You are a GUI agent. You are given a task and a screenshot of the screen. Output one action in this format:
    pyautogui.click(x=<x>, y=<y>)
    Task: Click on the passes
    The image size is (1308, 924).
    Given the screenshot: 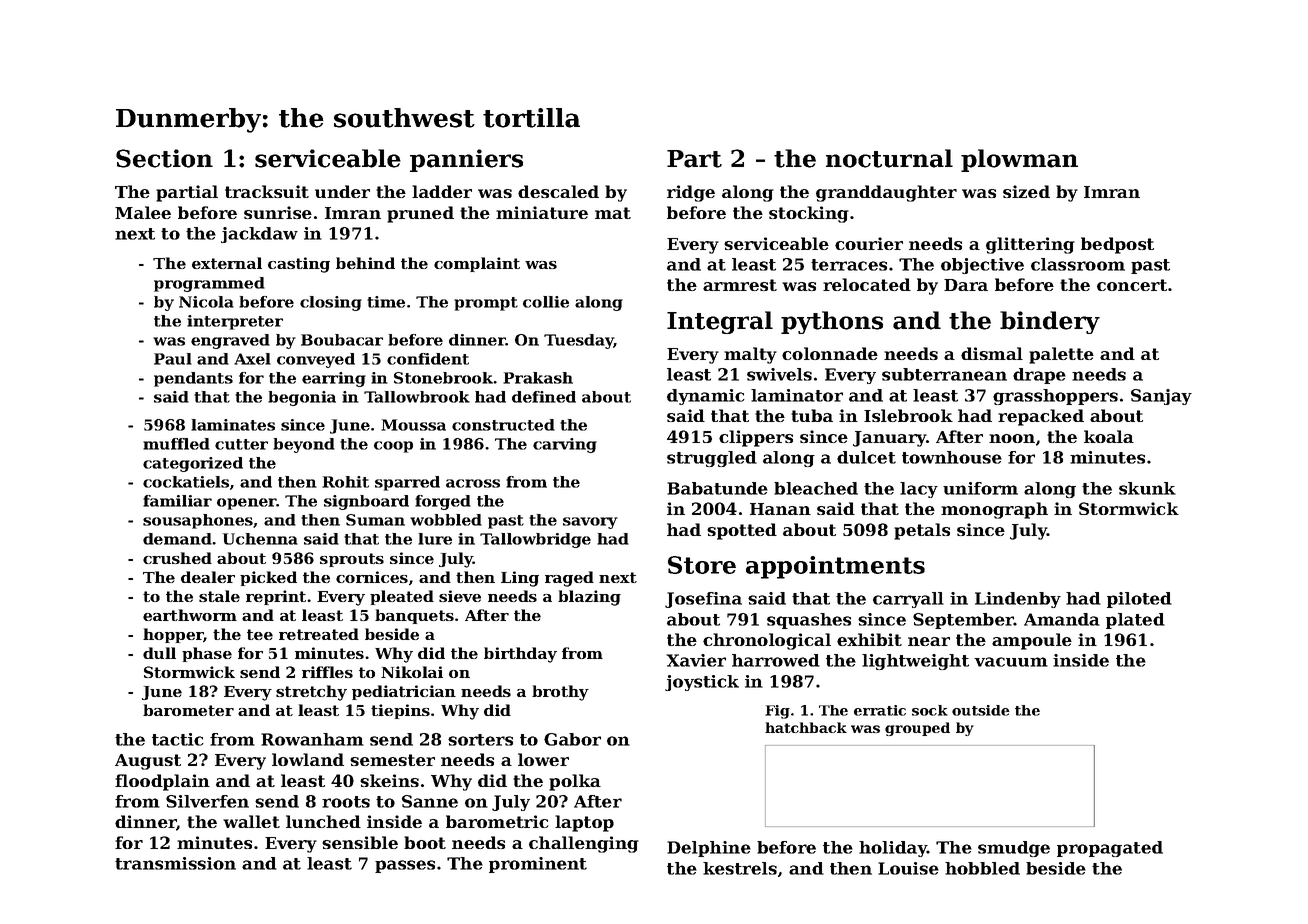 What is the action you would take?
    pyautogui.click(x=405, y=866)
